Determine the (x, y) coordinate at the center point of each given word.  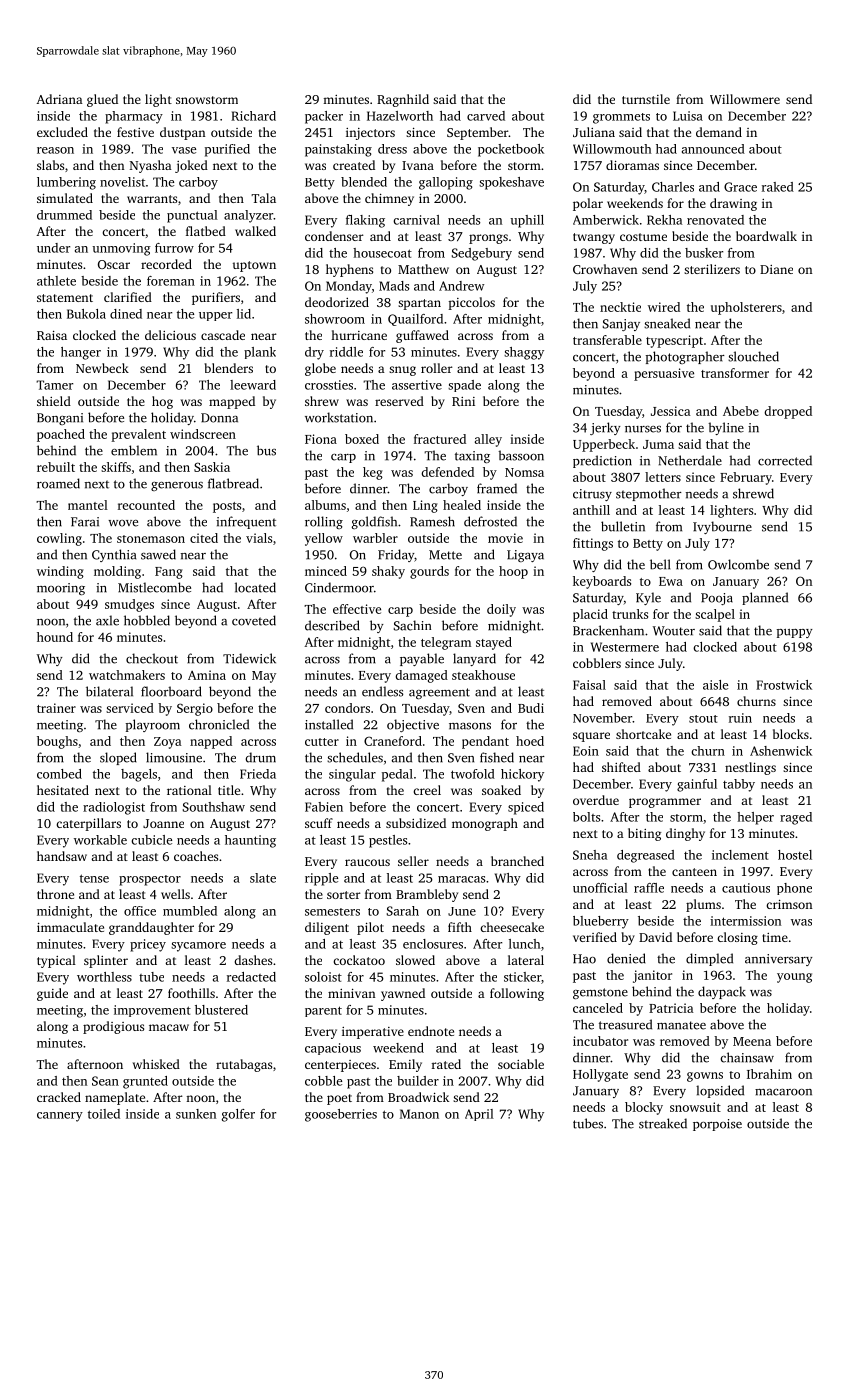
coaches (196, 856)
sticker (522, 977)
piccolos (471, 303)
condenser (334, 236)
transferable (607, 340)
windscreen (203, 434)
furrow (174, 248)
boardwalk (766, 236)
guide (52, 994)
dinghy (685, 834)
